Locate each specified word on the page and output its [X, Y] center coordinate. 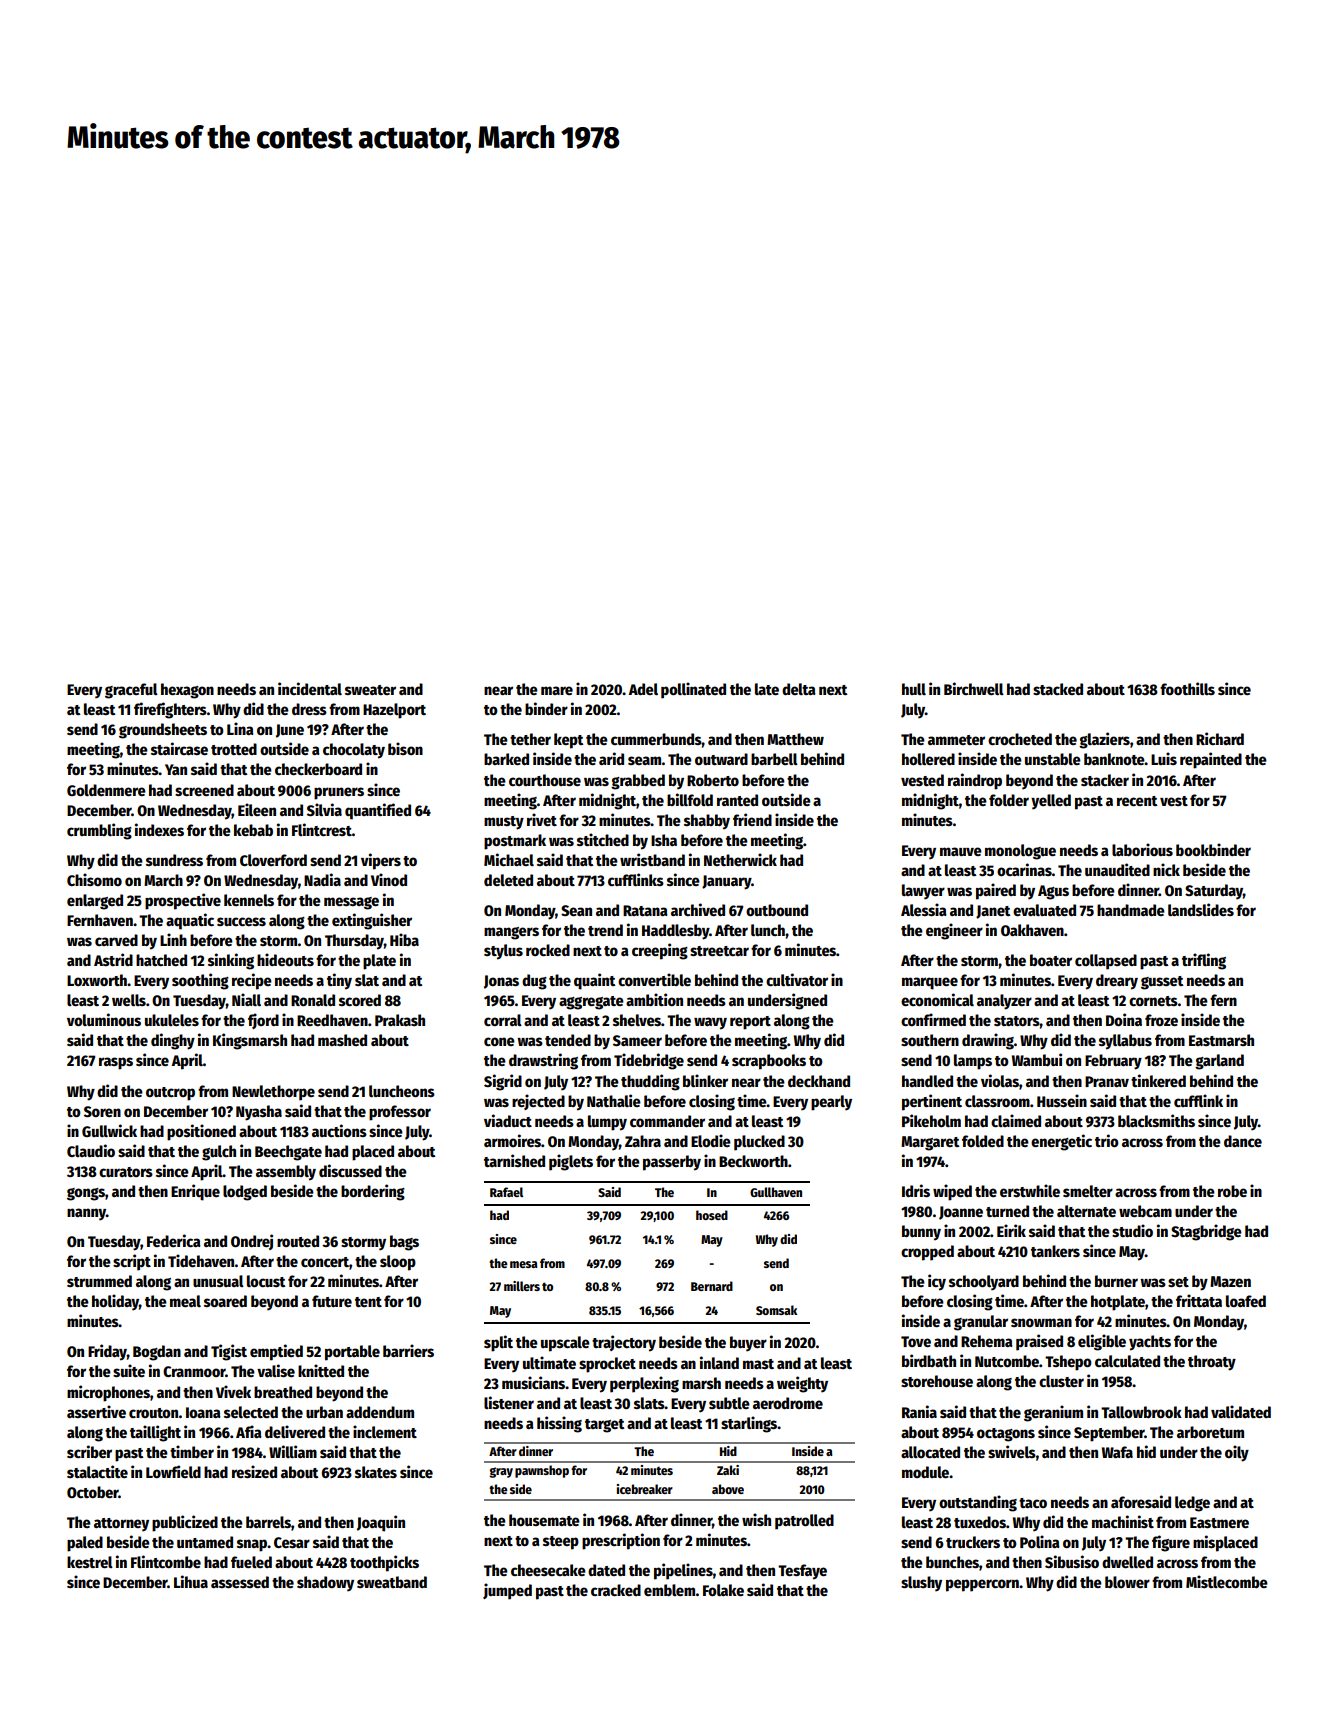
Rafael [506, 1192]
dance [1243, 1141]
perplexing [644, 1384]
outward [721, 759]
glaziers [1104, 740]
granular [981, 1323]
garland [1219, 1062]
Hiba [404, 939]
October [93, 1492]
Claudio [91, 1150]
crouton [154, 1413]
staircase [179, 748]
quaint [594, 981]
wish [756, 1519]
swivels [1012, 1451]
